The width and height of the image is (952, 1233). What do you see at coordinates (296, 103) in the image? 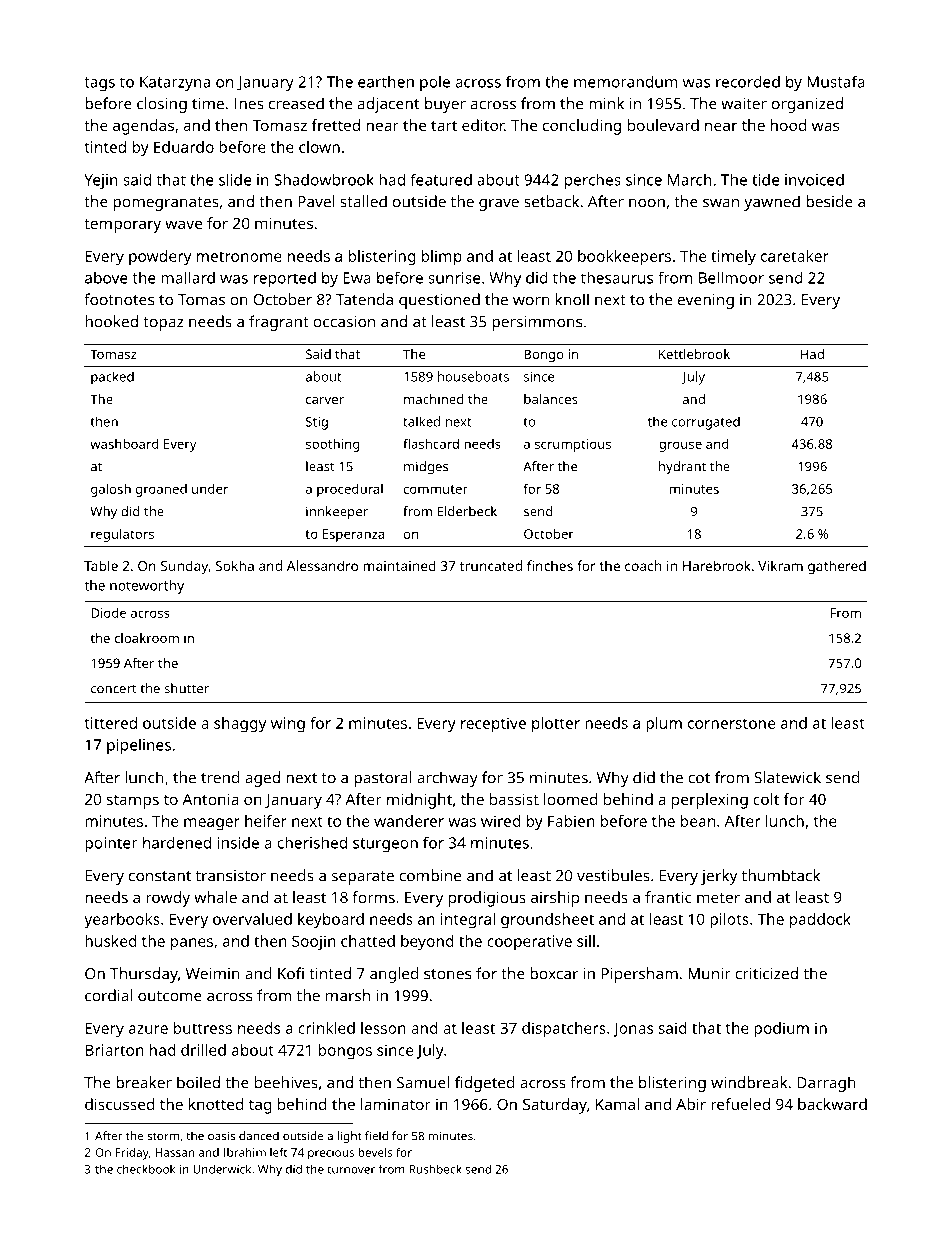
I see `creased` at bounding box center [296, 103].
